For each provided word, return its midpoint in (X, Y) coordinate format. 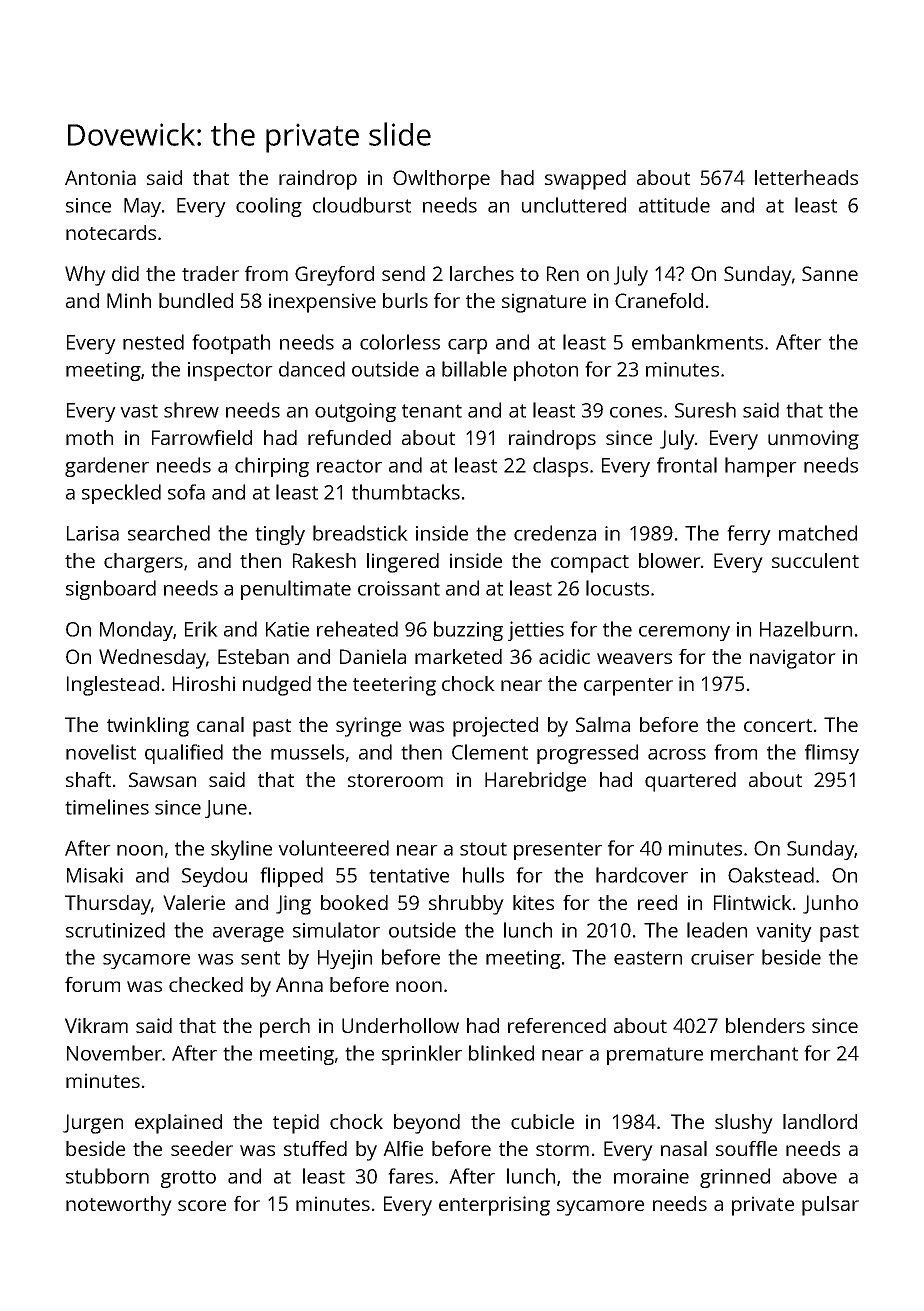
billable (474, 369)
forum (92, 984)
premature (655, 1056)
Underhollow (400, 1025)
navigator (793, 659)
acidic (564, 656)
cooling (269, 207)
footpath (231, 344)
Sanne (830, 273)
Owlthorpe (441, 180)
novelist (101, 752)
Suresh (705, 410)
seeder (202, 1148)
